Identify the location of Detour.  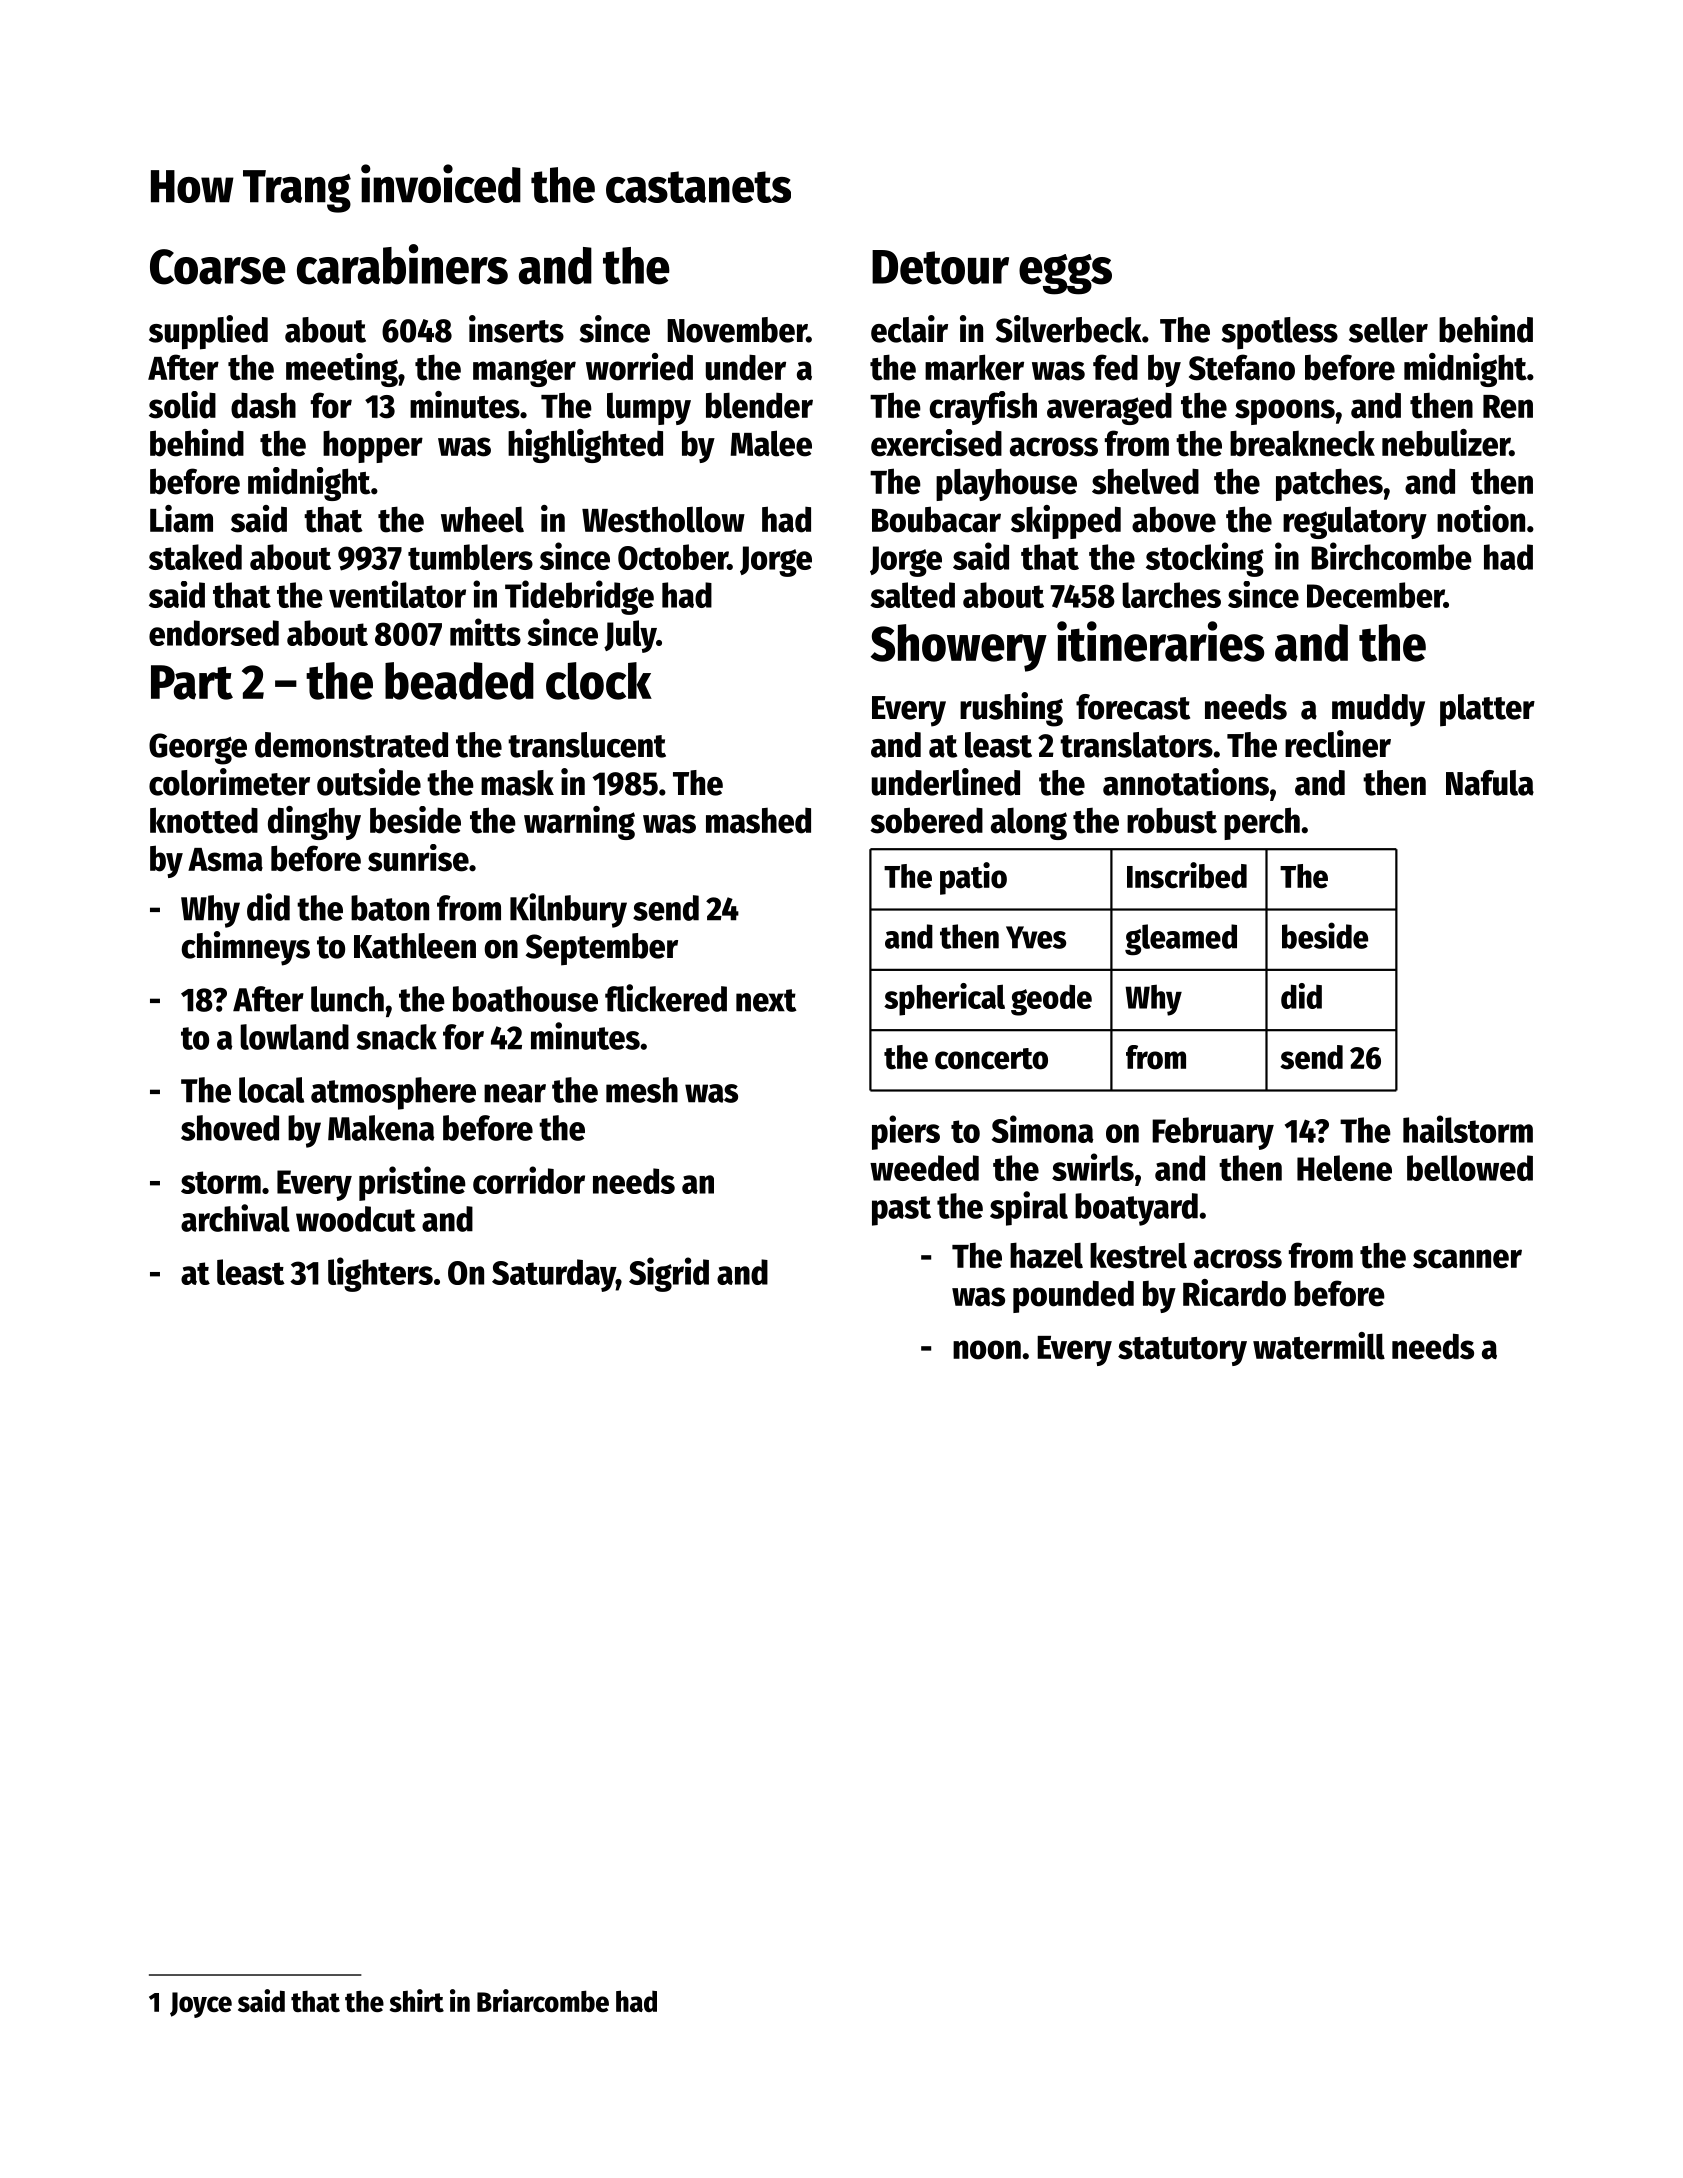
(940, 267).
